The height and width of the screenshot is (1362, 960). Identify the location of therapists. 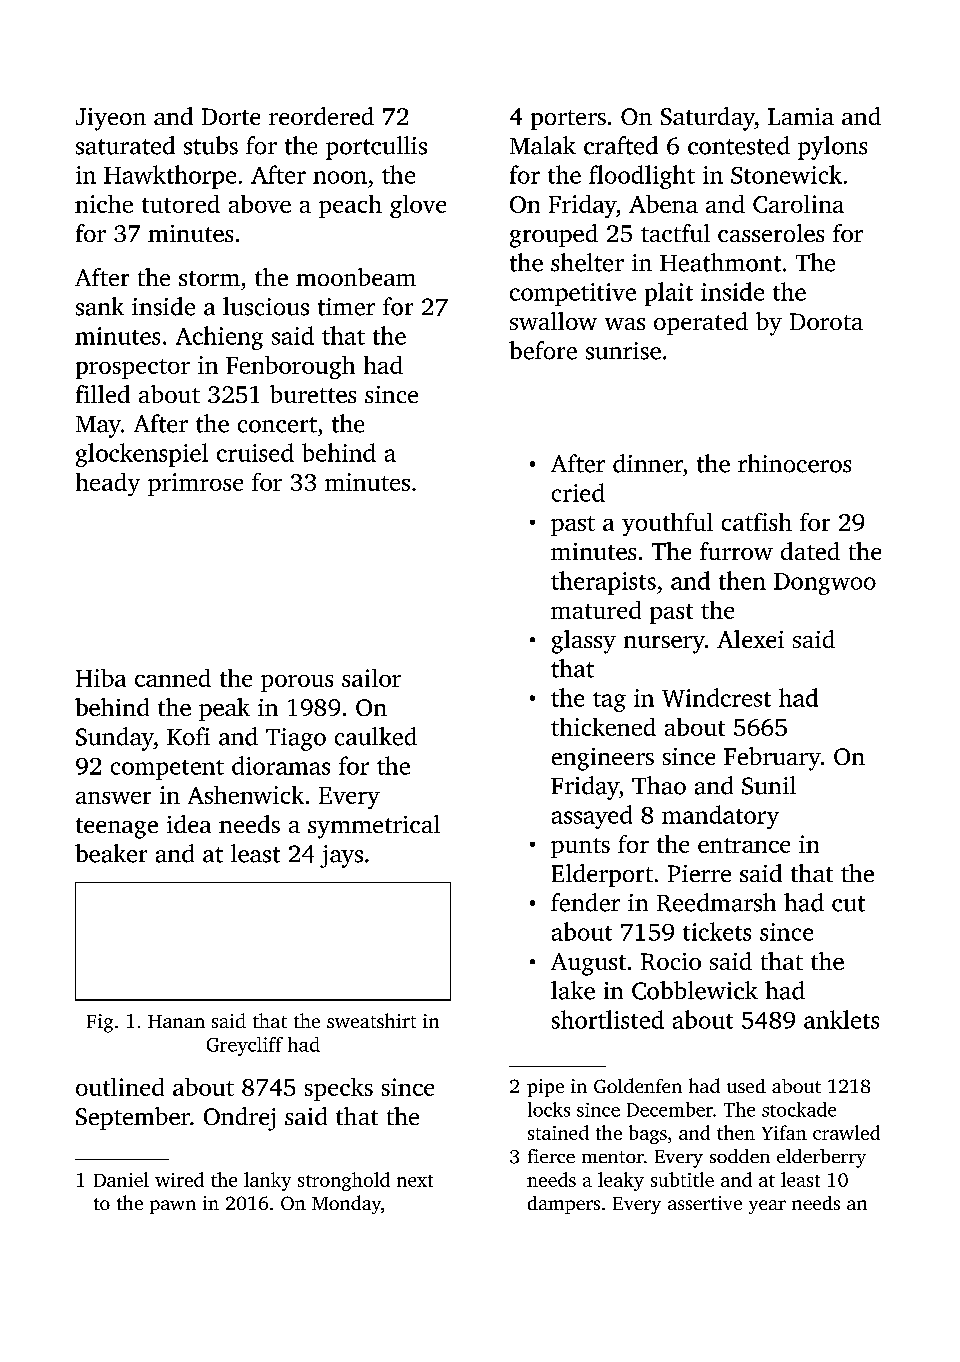
(603, 583).
